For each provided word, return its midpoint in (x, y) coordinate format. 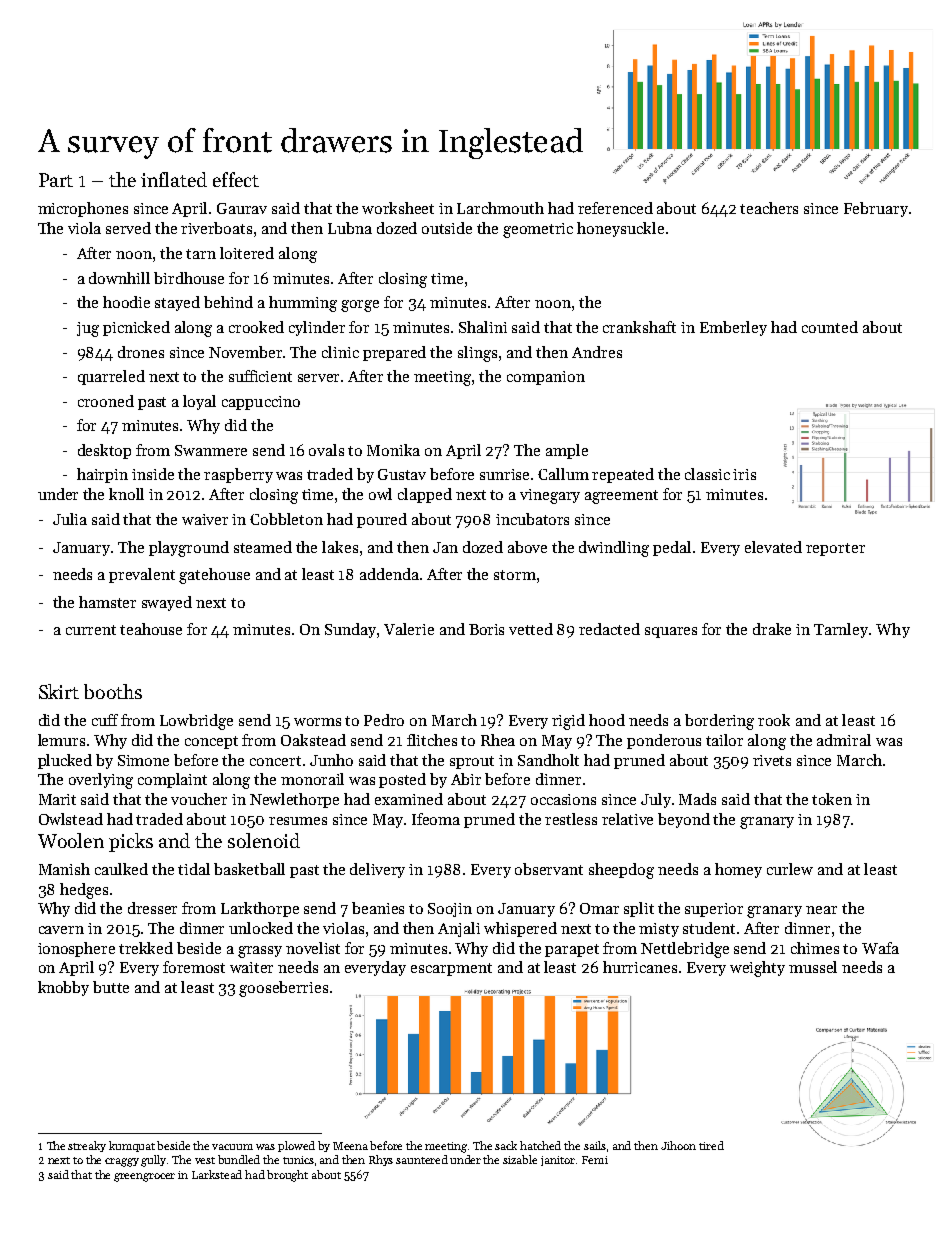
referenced (615, 208)
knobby (63, 988)
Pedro (384, 720)
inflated (174, 179)
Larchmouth (500, 208)
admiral (844, 740)
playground (189, 549)
